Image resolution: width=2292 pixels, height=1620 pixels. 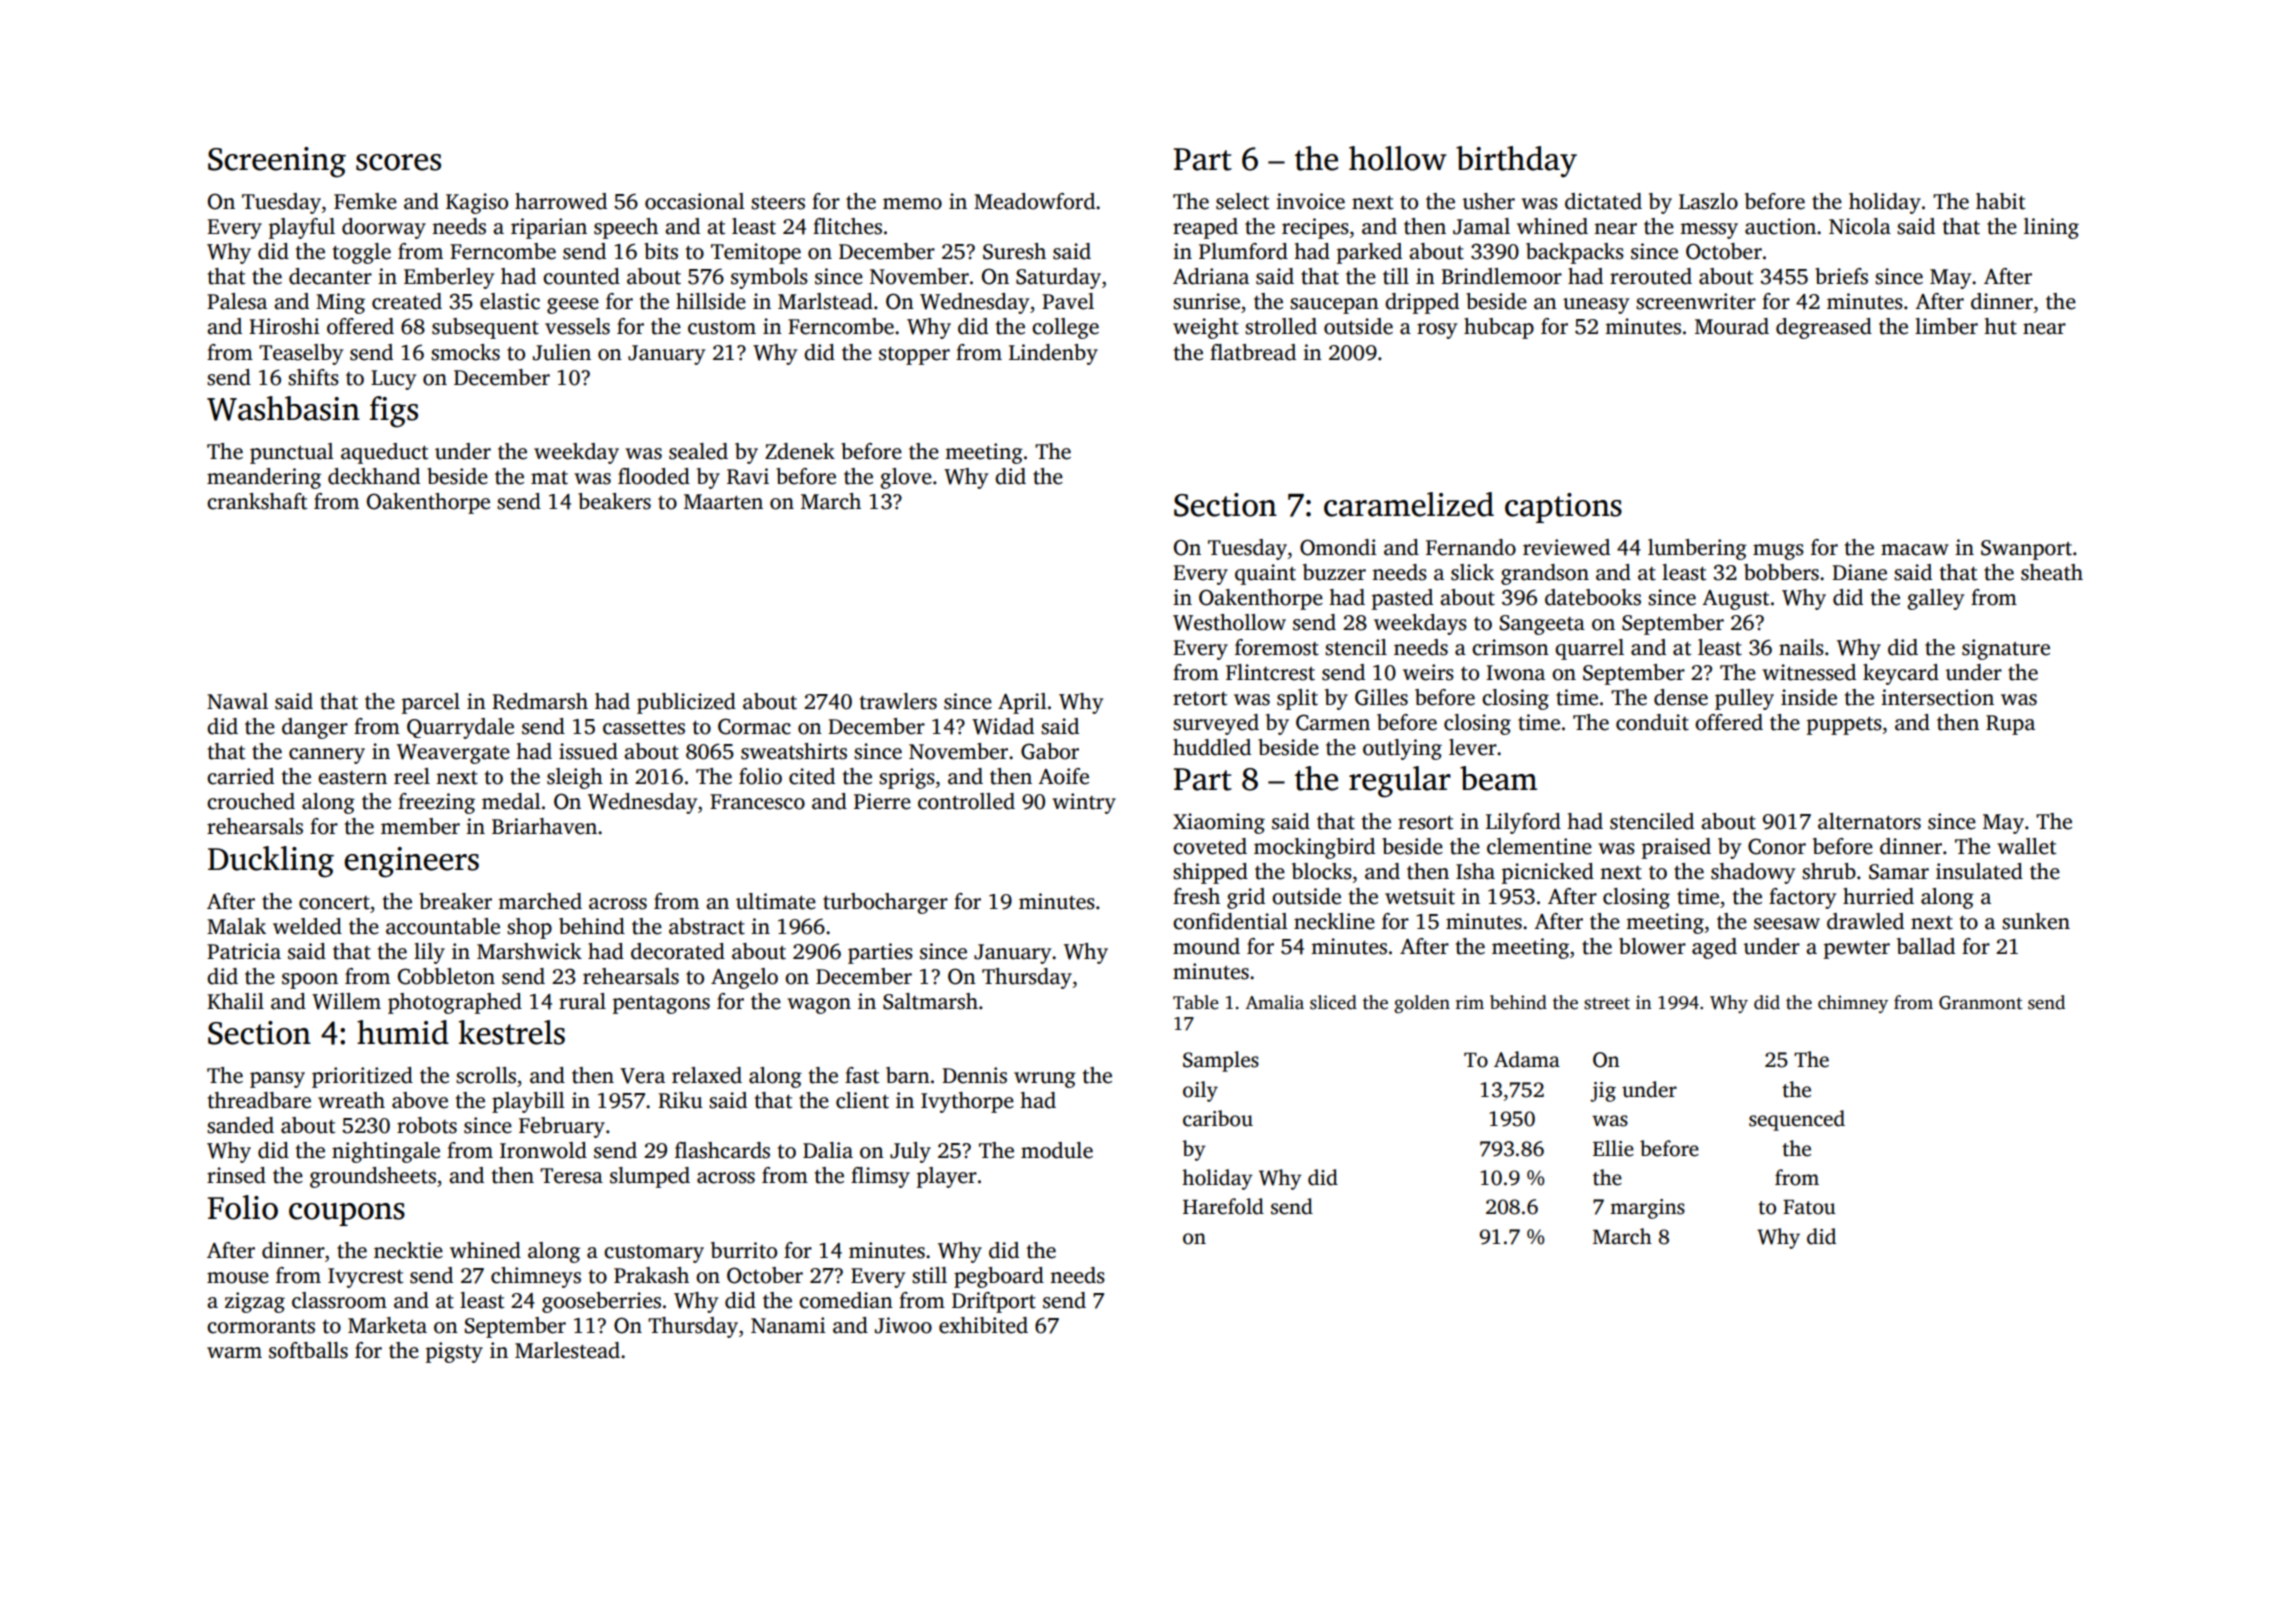 What do you see at coordinates (1516, 162) in the screenshot?
I see `birthday` at bounding box center [1516, 162].
